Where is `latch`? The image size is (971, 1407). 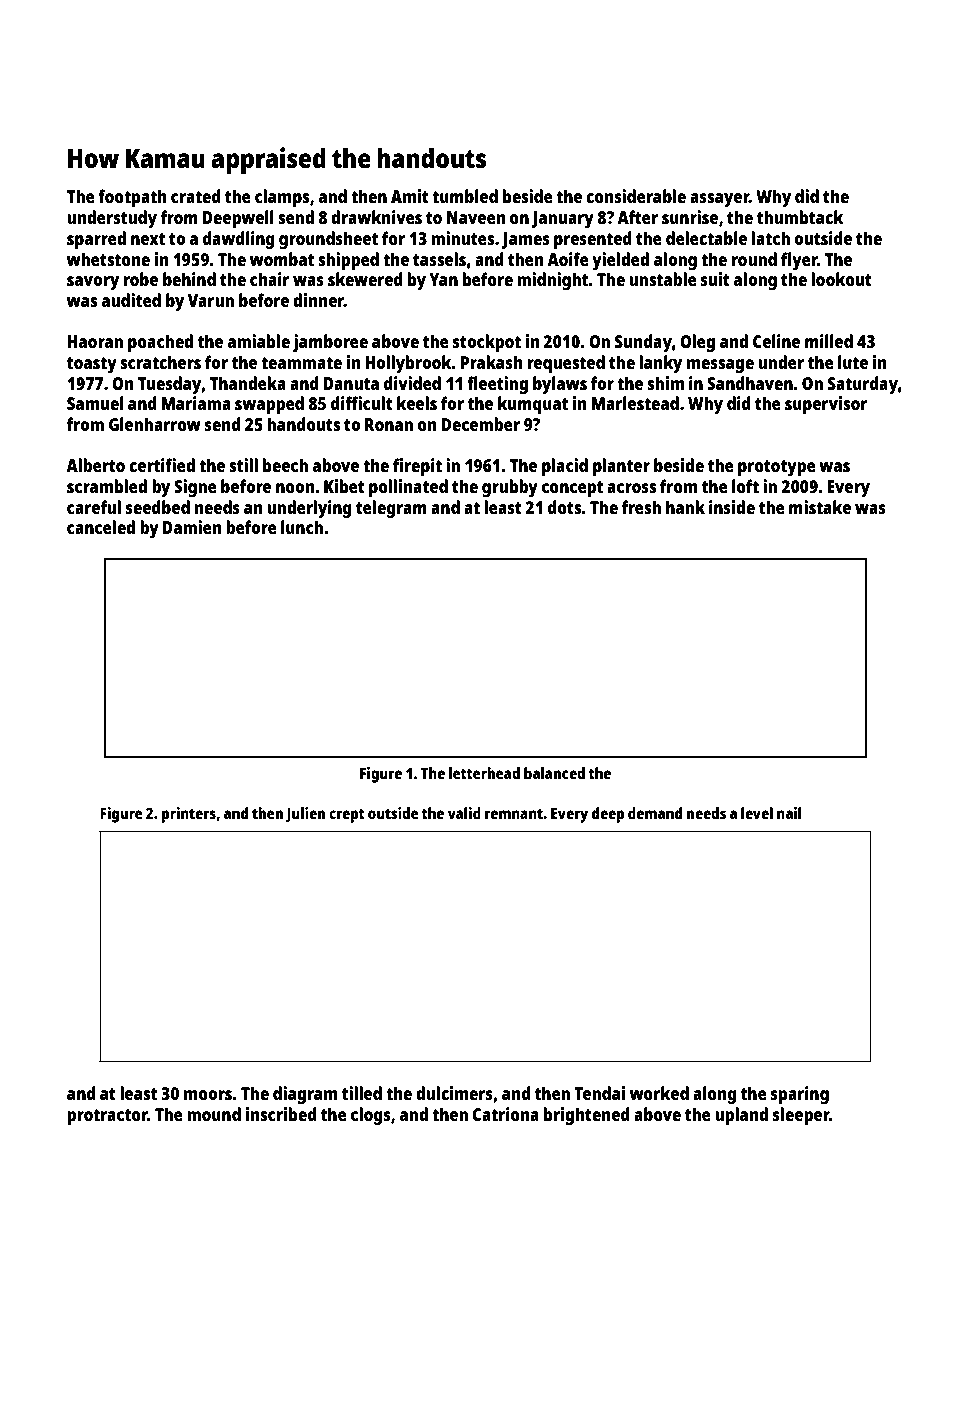
latch is located at coordinates (771, 238).
